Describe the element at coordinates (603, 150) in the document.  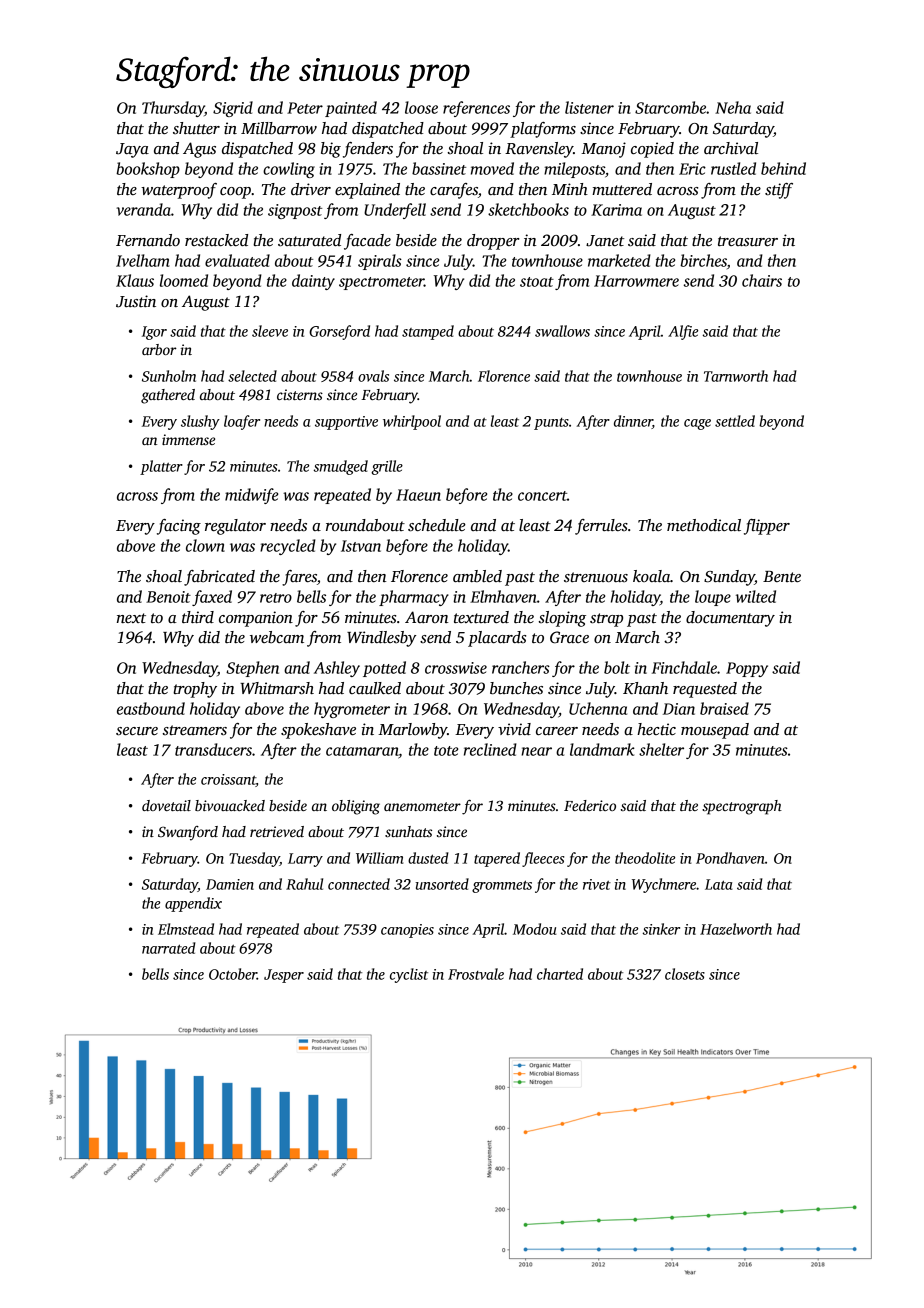
I see `Manoj` at that location.
